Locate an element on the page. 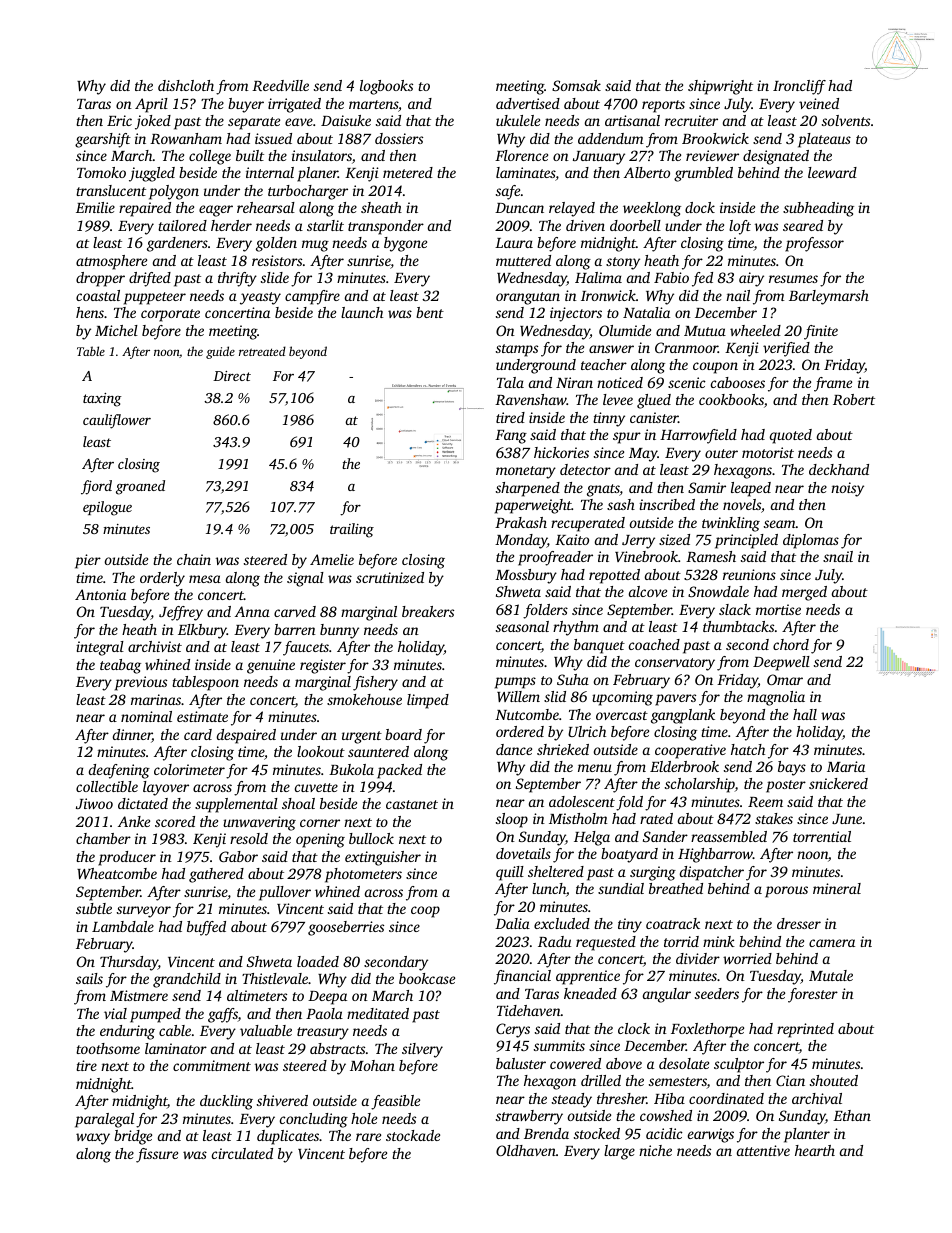 The width and height of the document is (952, 1233). waxy is located at coordinates (93, 1139).
